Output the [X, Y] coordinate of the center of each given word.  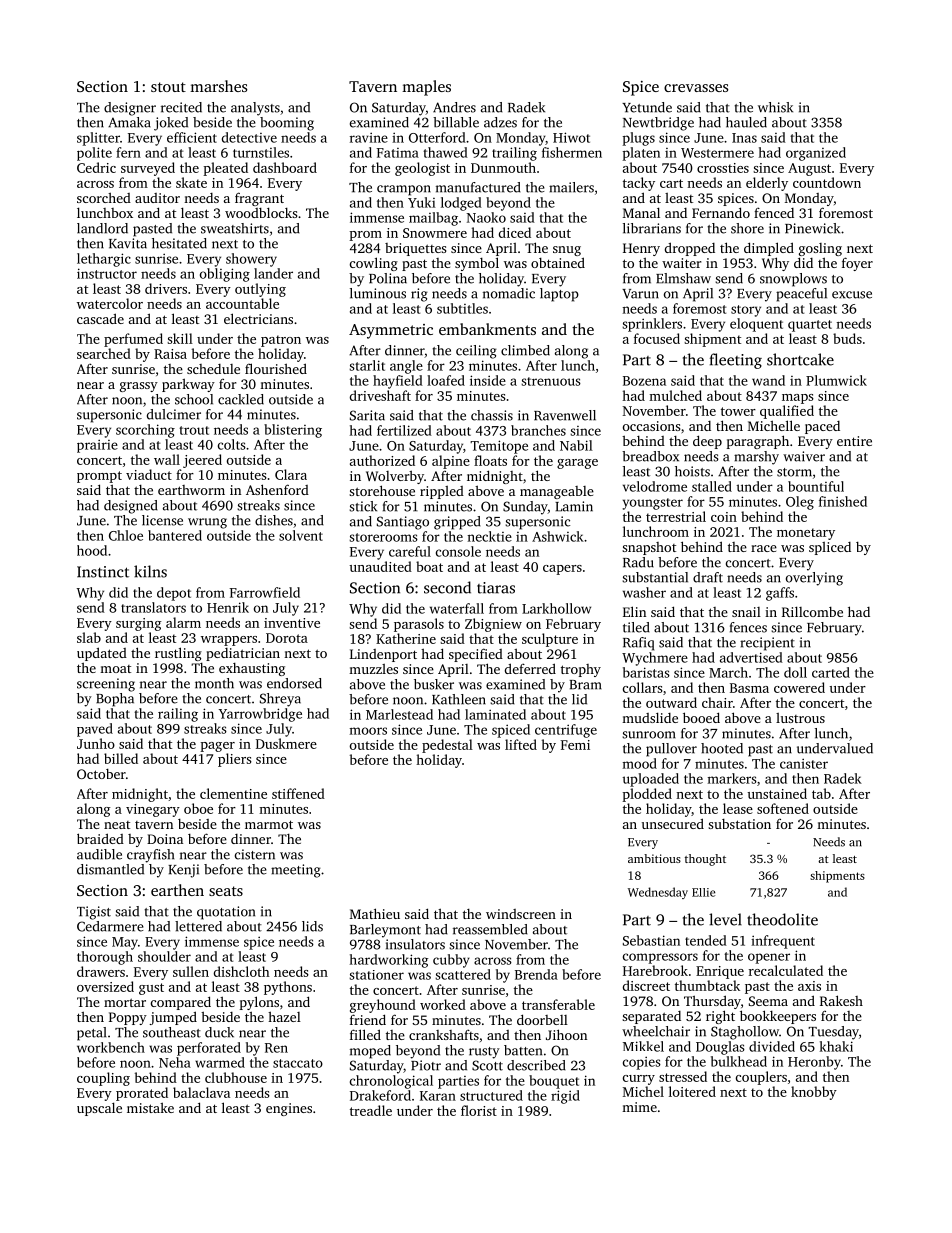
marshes [218, 86]
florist [479, 1110]
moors [368, 731]
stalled [712, 486]
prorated [142, 1094]
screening [106, 685]
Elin [634, 611]
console [458, 551]
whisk [775, 107]
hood [92, 550]
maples [426, 88]
